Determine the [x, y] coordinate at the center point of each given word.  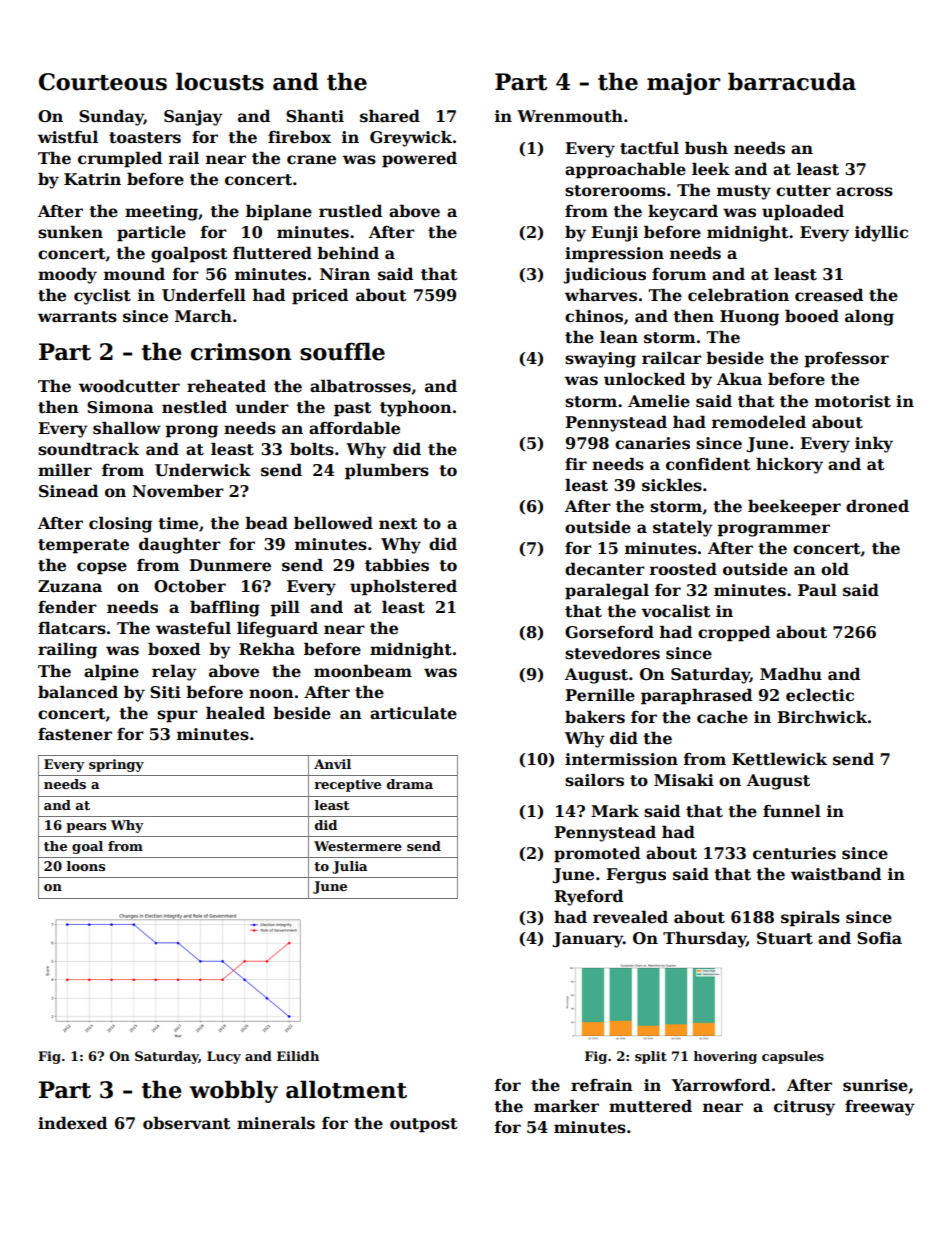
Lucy [224, 1057]
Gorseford [609, 632]
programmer [773, 530]
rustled [350, 211]
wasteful [193, 628]
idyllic [881, 233]
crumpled [120, 159]
